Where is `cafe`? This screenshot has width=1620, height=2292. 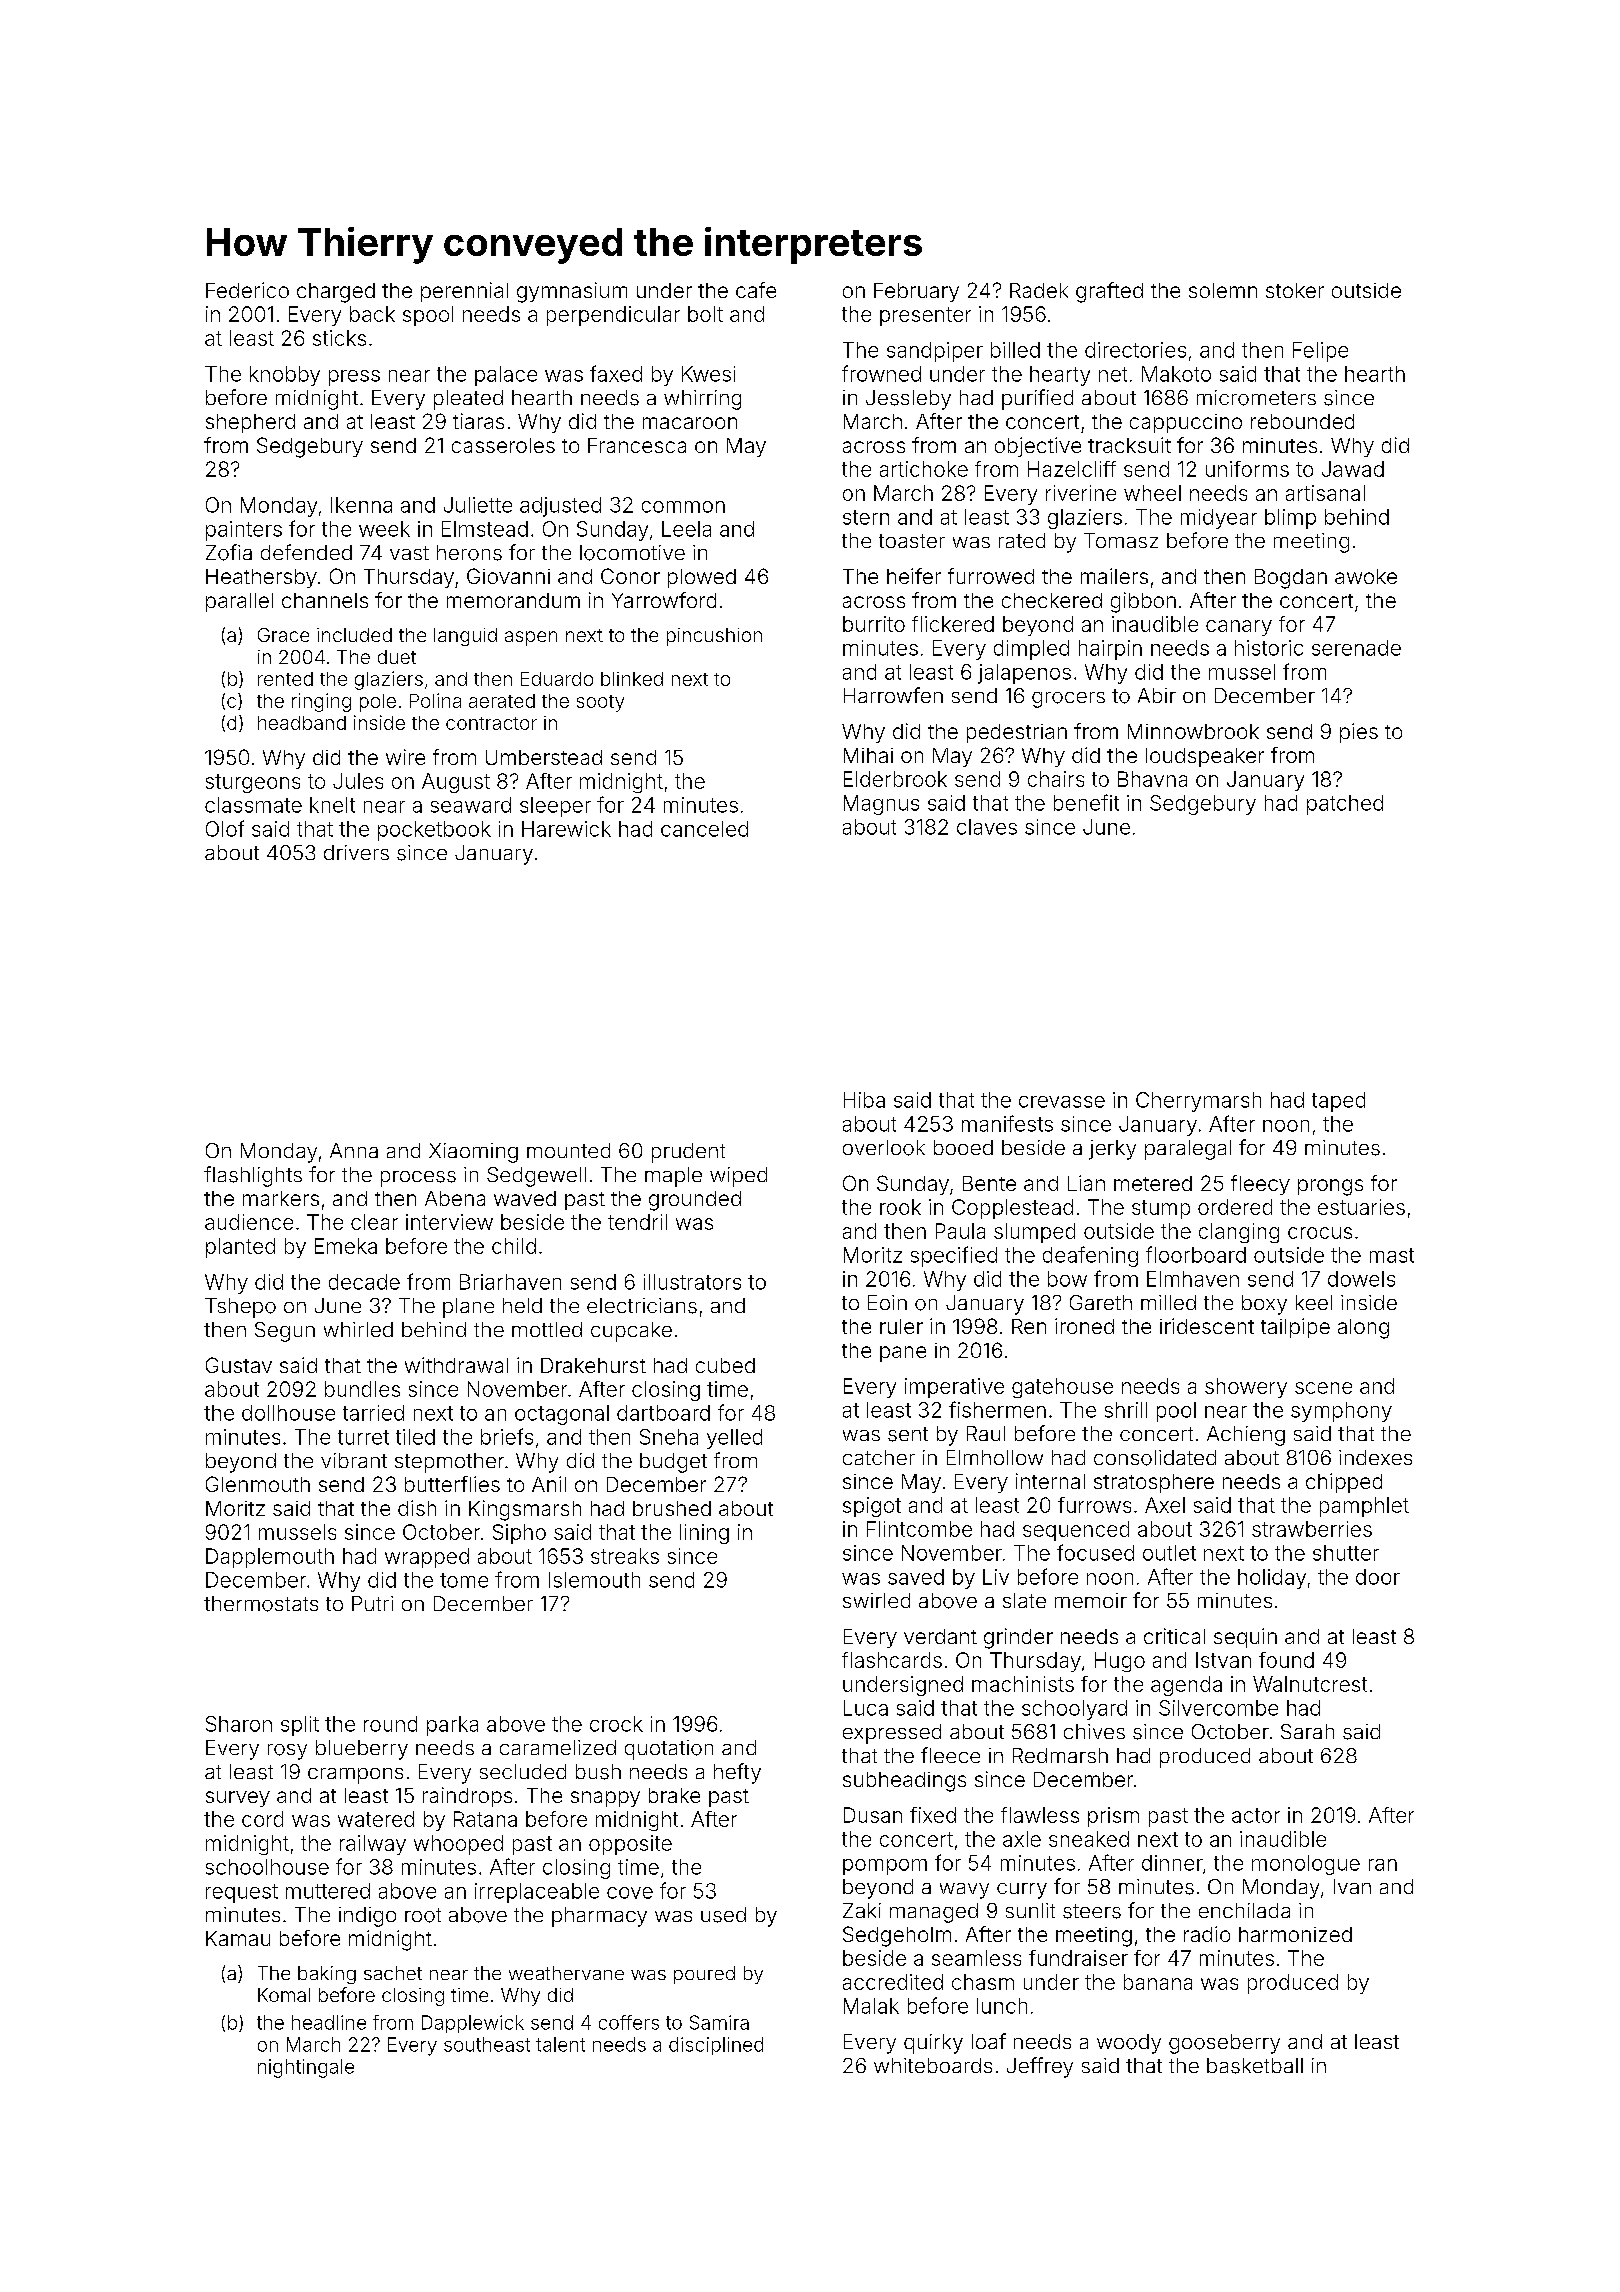
cafe is located at coordinates (756, 290).
